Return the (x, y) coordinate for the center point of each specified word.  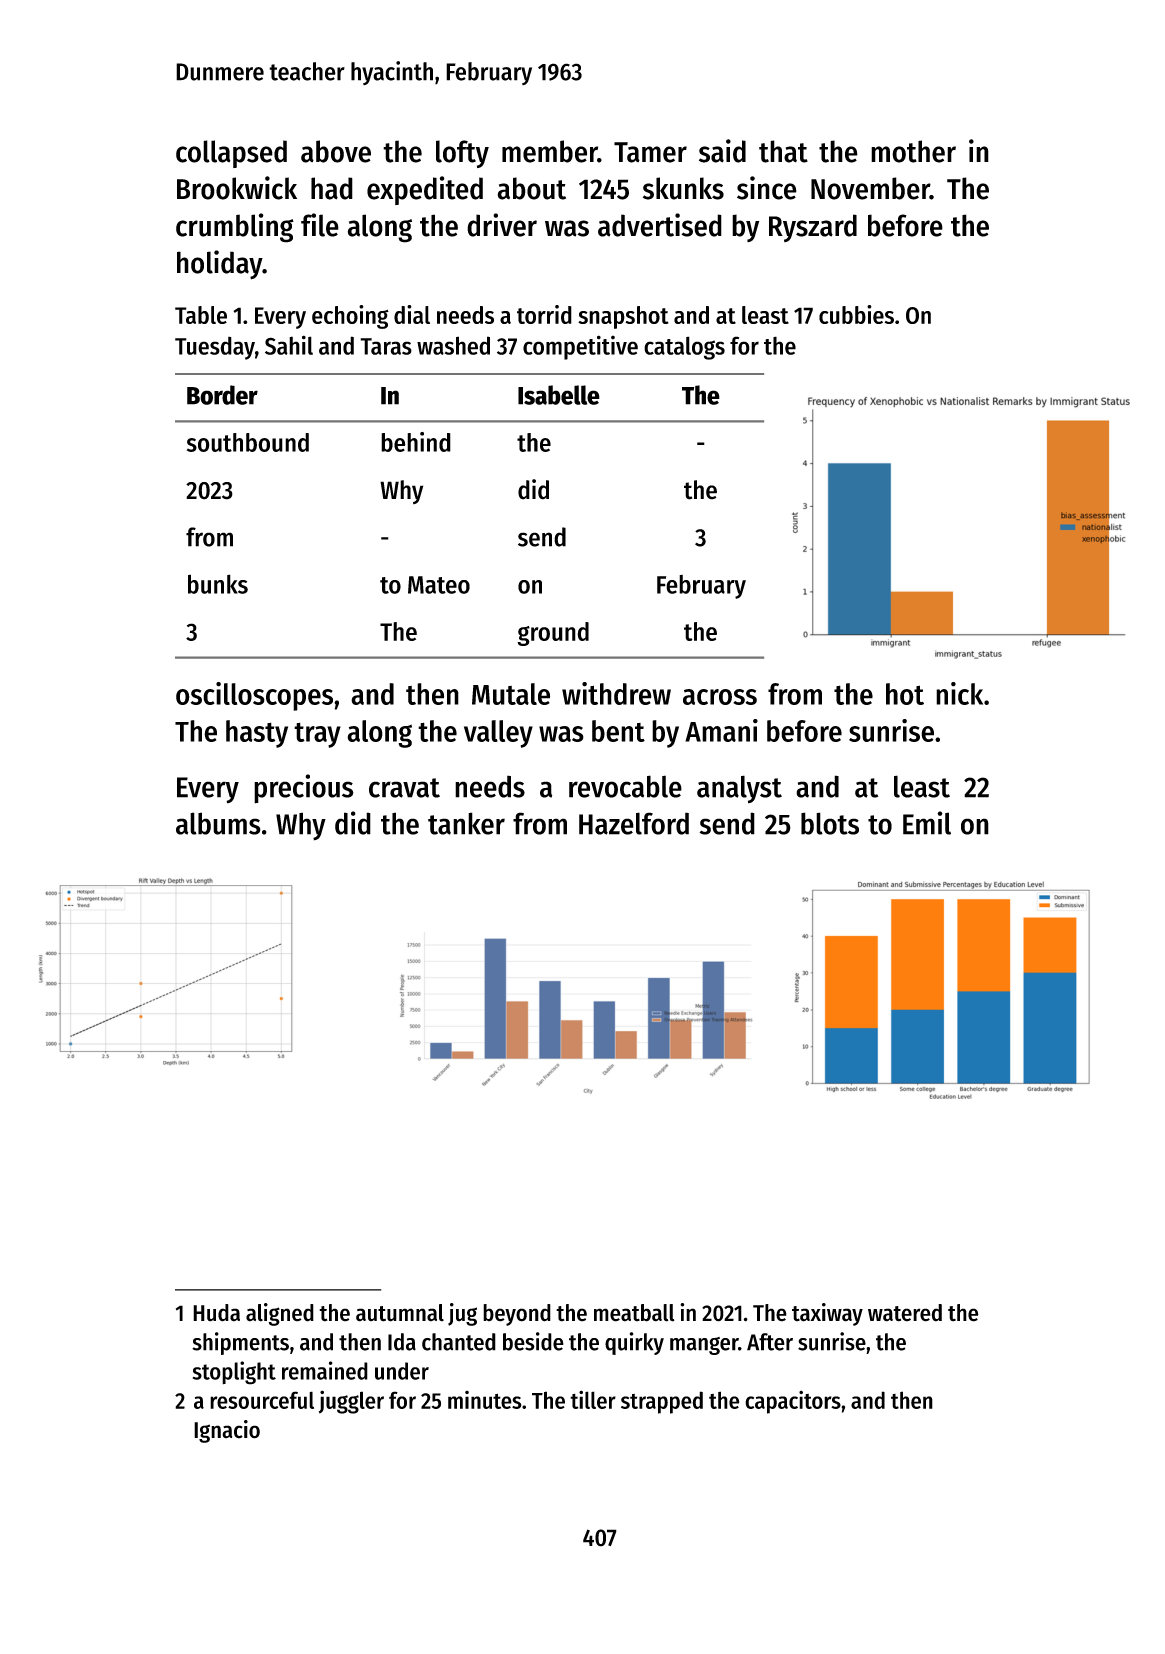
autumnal (400, 1313)
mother (913, 151)
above (336, 151)
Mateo (439, 585)
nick (959, 693)
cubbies (856, 314)
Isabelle (559, 395)
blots (830, 823)
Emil (927, 823)
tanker (466, 823)
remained (325, 1370)
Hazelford (634, 823)
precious (304, 789)
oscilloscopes (254, 696)
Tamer (650, 152)
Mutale (511, 694)
